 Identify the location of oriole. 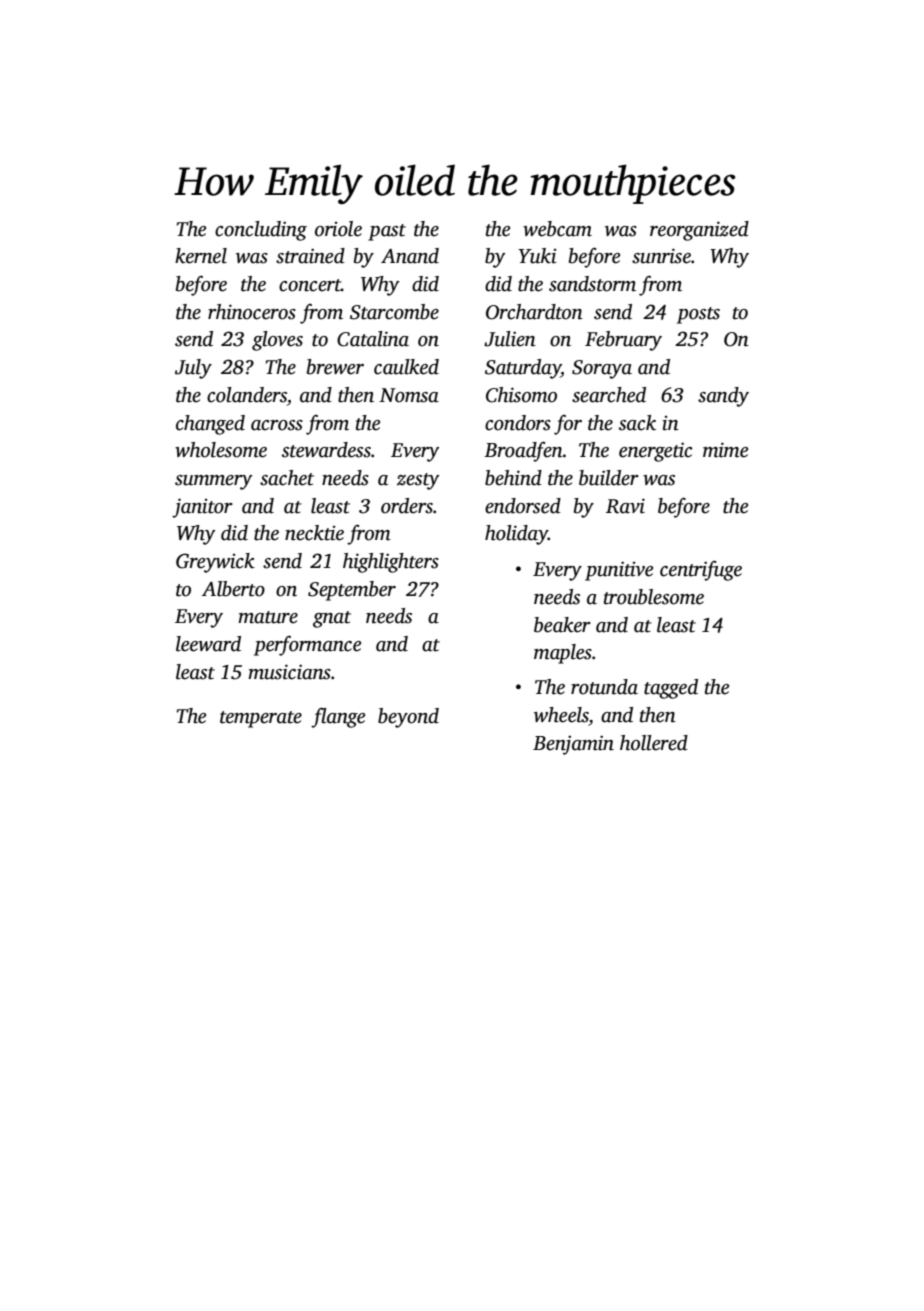
(338, 229).
